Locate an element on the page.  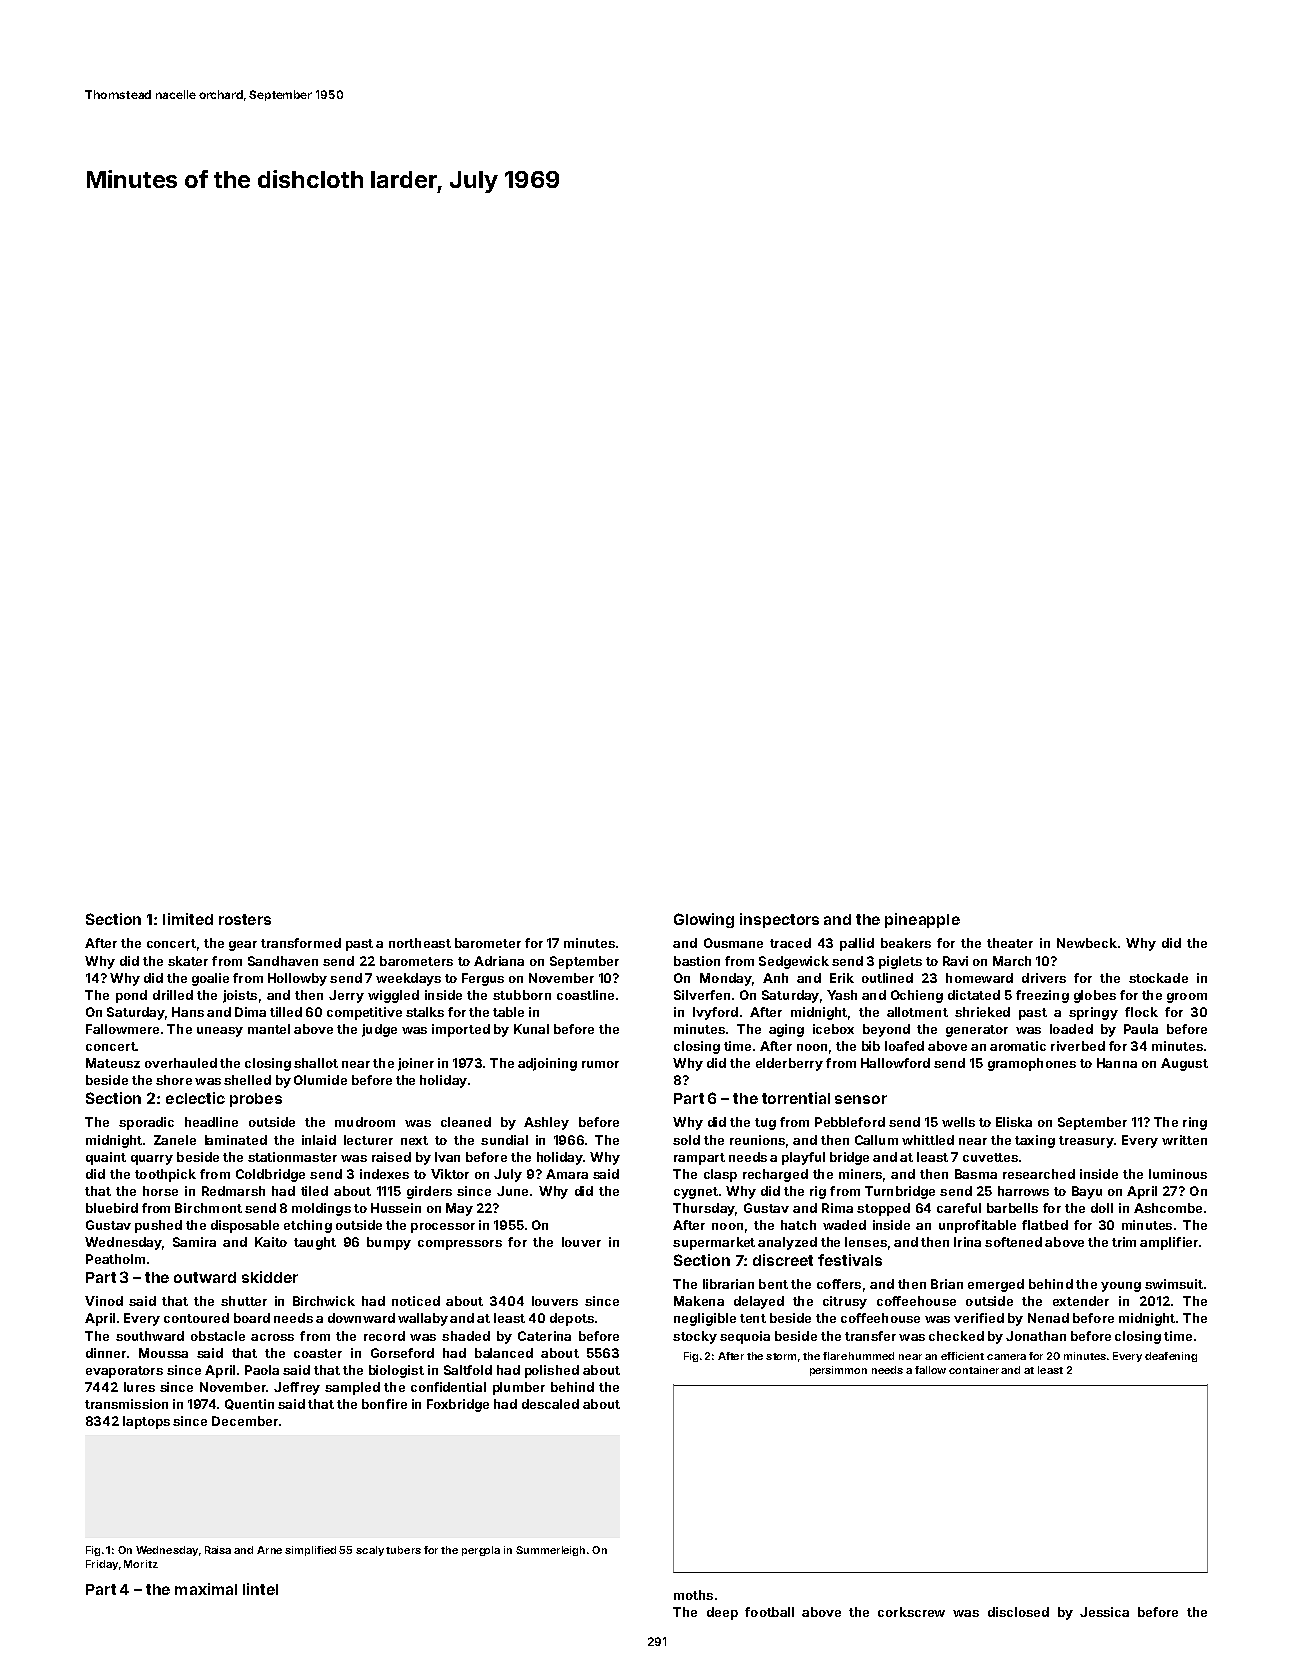
Raisa is located at coordinates (218, 1550).
